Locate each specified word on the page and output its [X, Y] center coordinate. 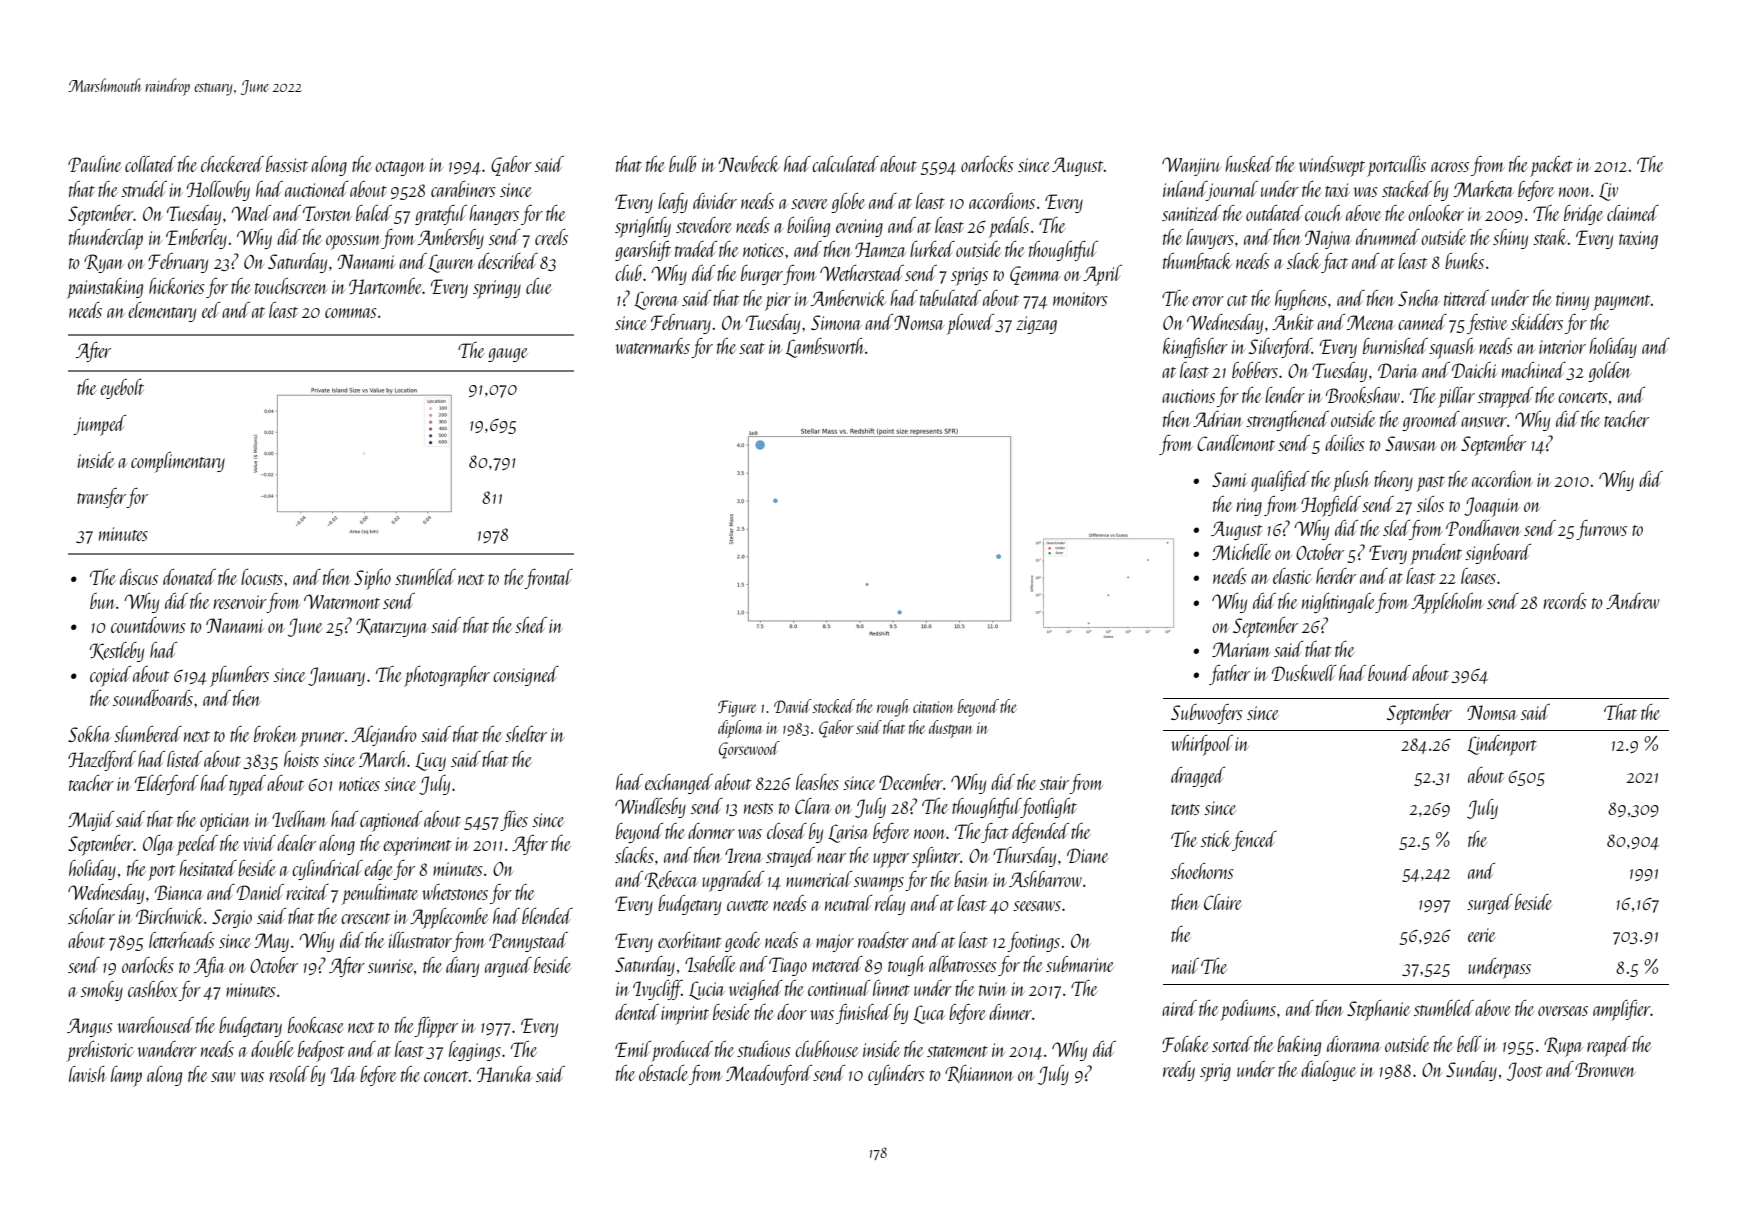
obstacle [663, 1073]
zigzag [1036, 325]
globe [848, 203]
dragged [1198, 777]
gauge [508, 355]
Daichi [1475, 370]
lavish [88, 1074]
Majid [91, 821]
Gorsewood [749, 750]
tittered [1466, 298]
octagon [400, 168]
